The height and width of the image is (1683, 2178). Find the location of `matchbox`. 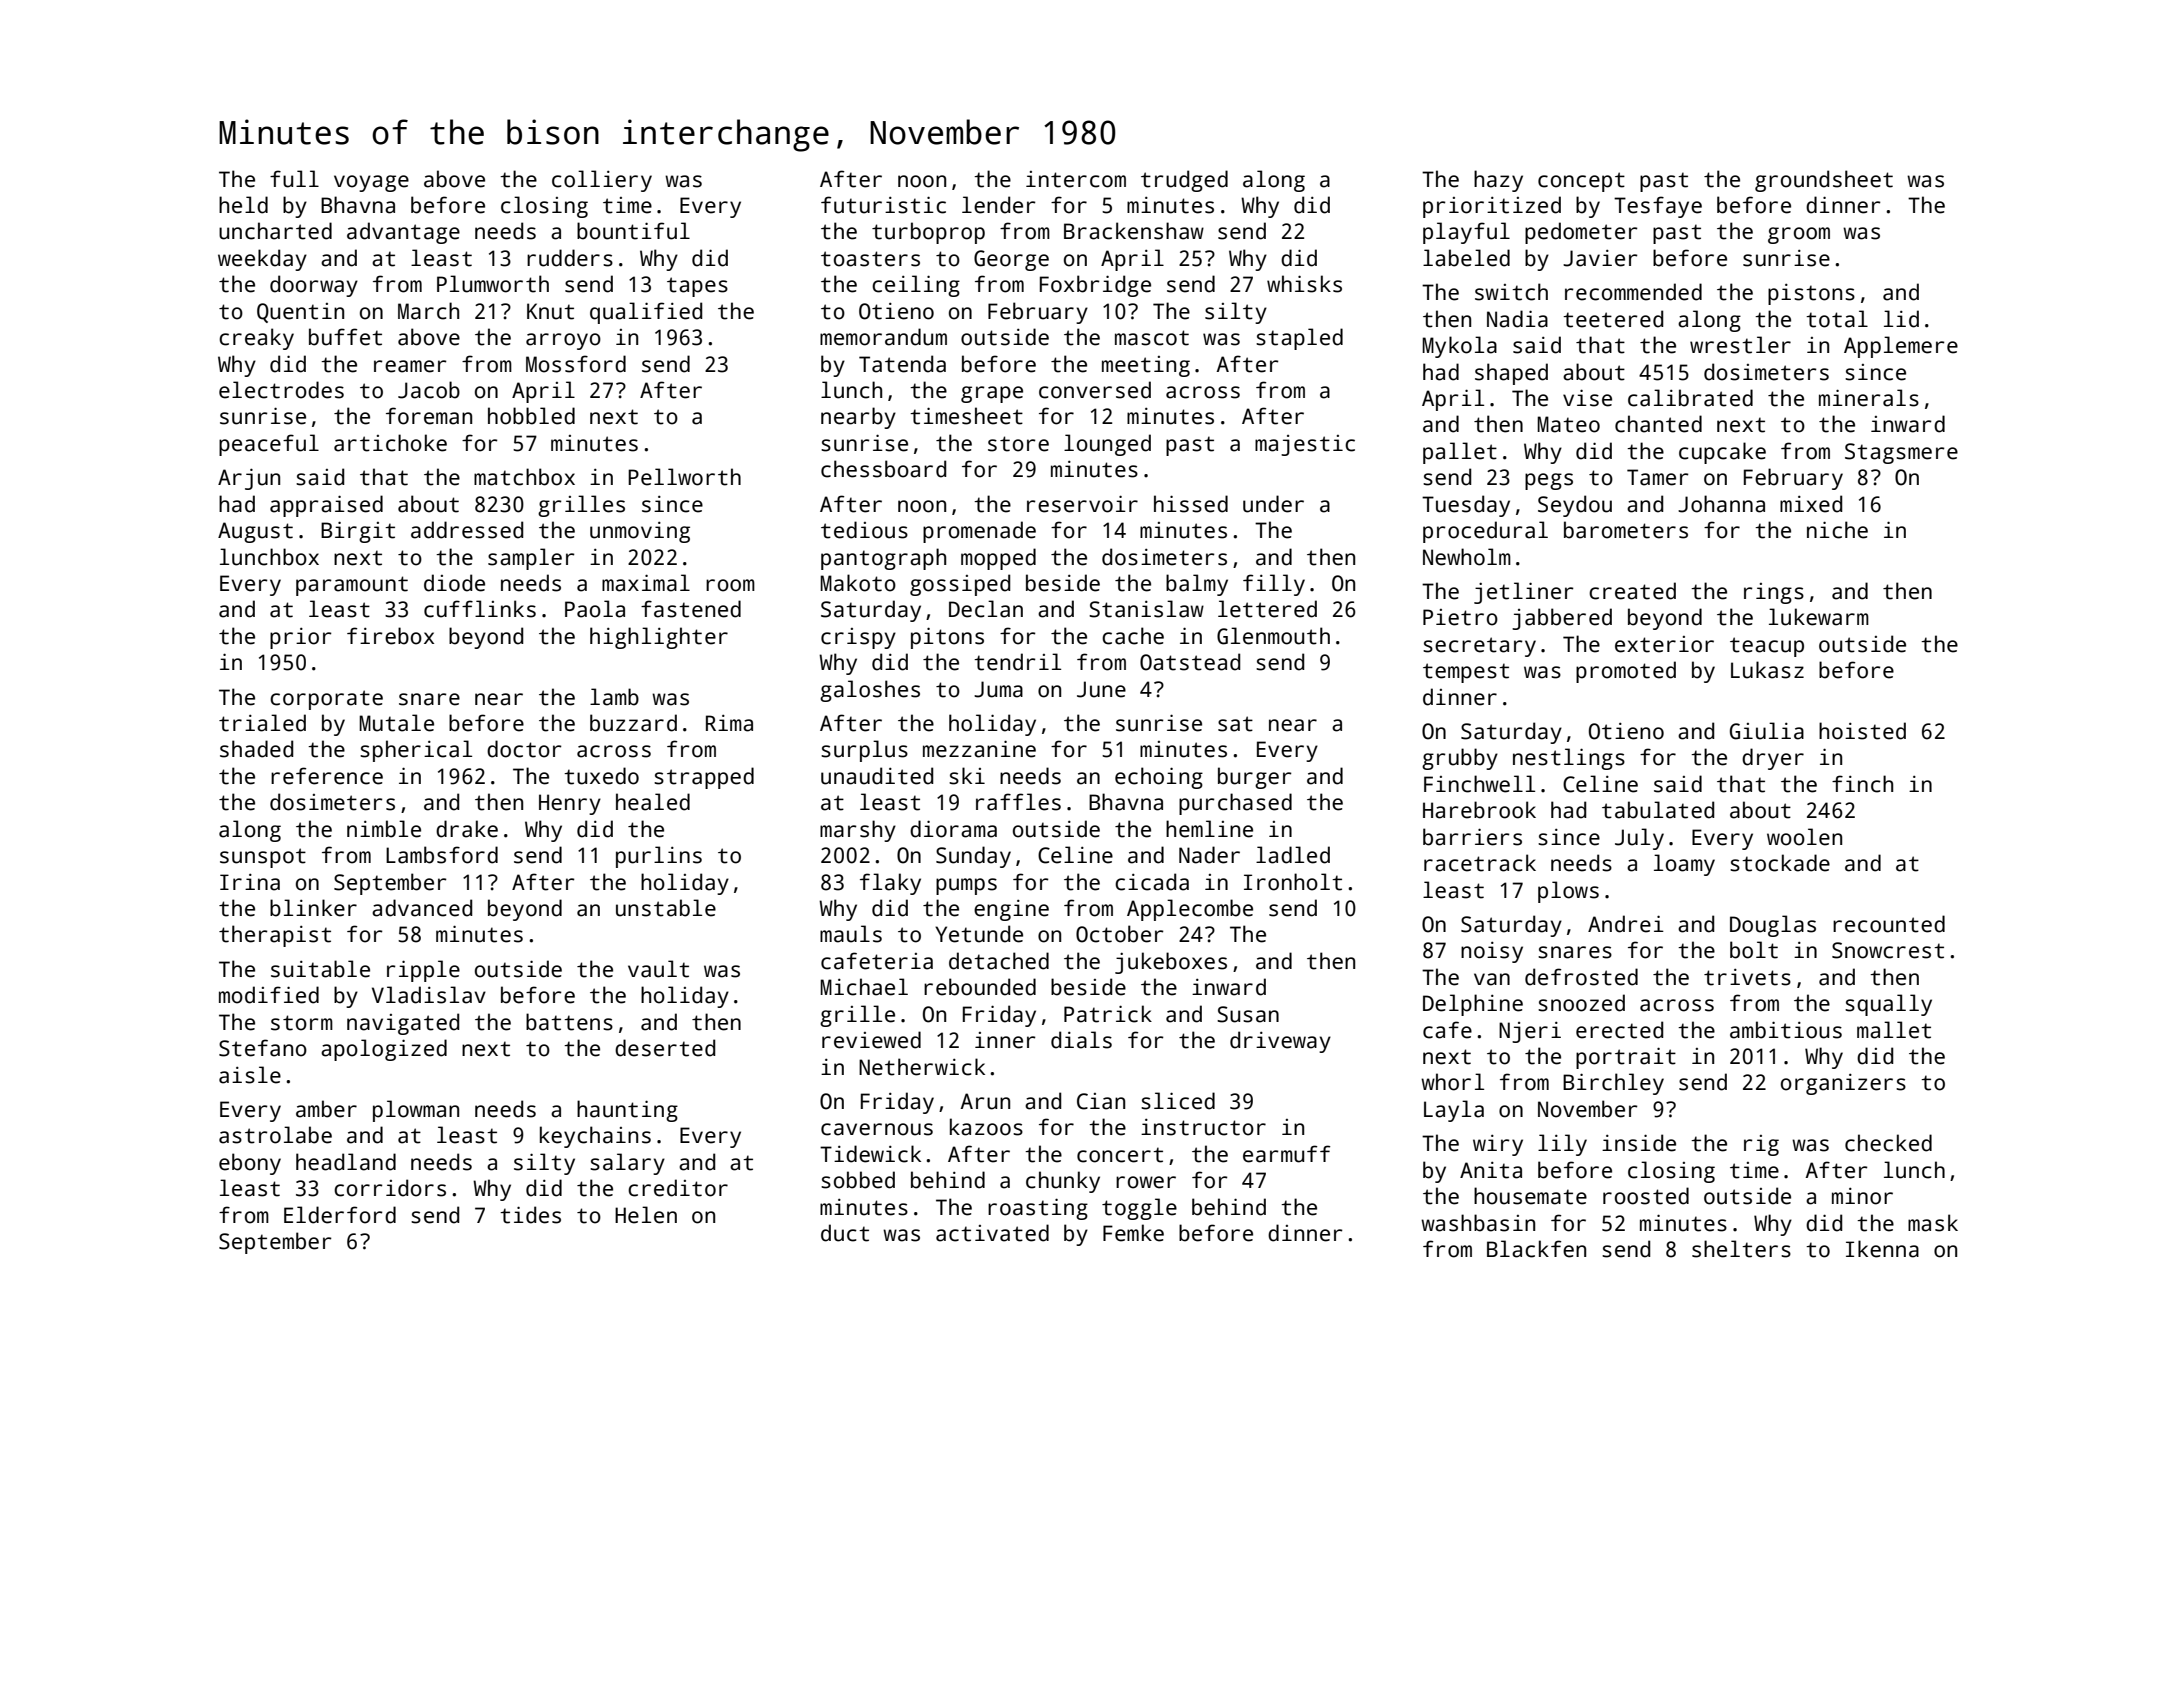

matchbox is located at coordinates (524, 477).
